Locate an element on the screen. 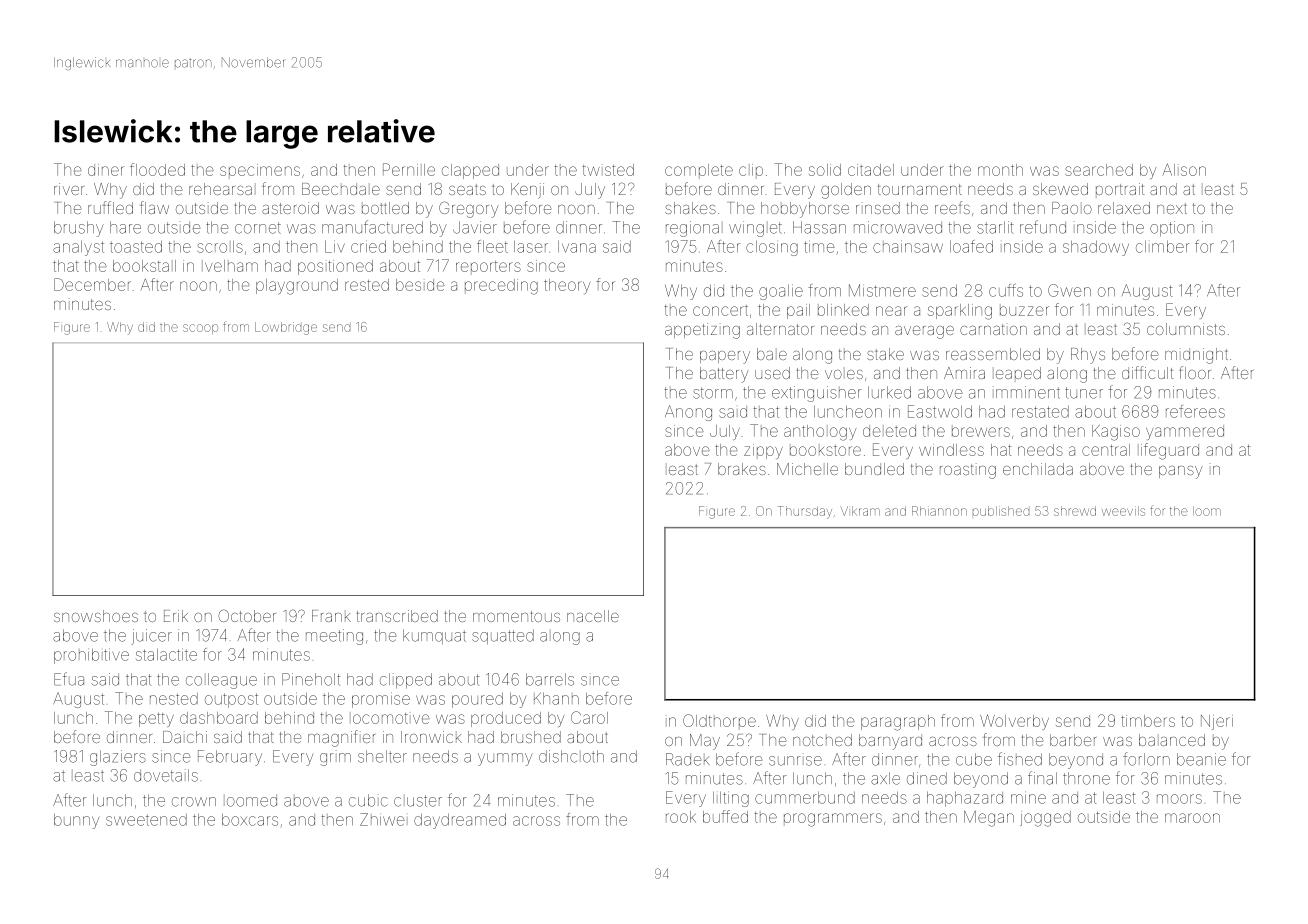  theory is located at coordinates (567, 286).
